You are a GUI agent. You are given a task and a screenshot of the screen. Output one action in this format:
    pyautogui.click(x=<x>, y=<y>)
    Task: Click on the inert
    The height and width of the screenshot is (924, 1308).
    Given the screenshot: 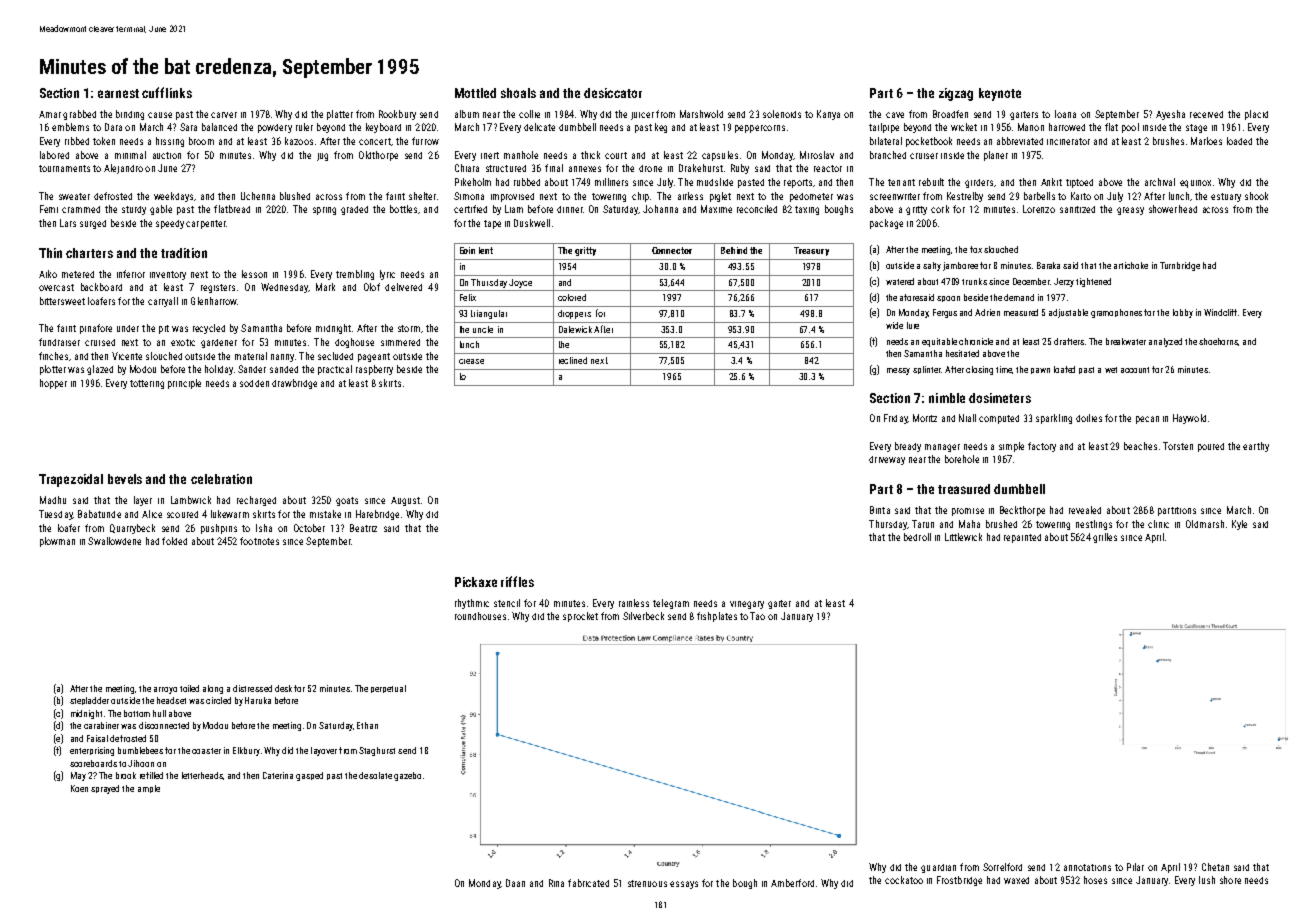 What is the action you would take?
    pyautogui.click(x=490, y=155)
